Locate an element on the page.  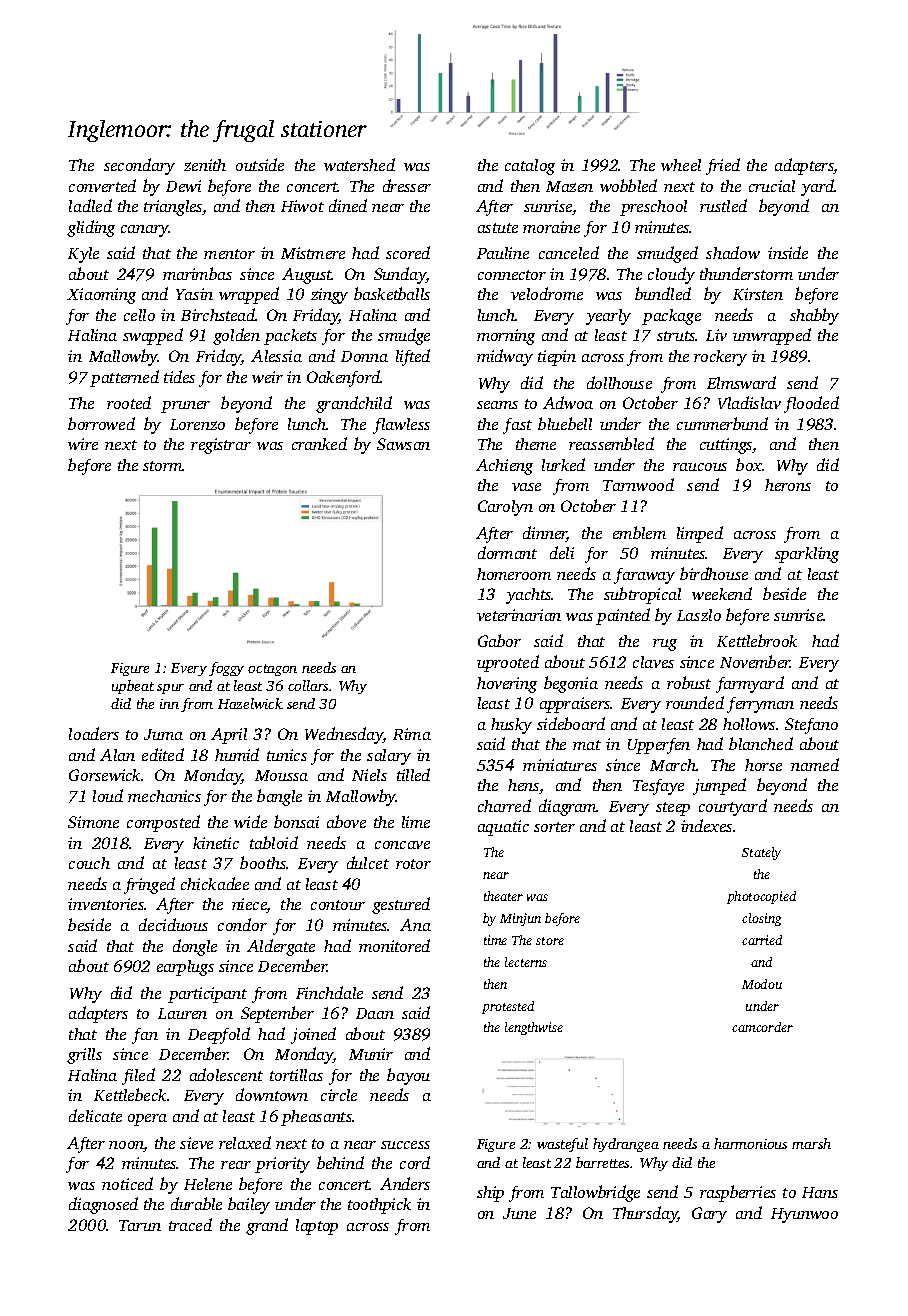
traced is located at coordinates (190, 1224).
